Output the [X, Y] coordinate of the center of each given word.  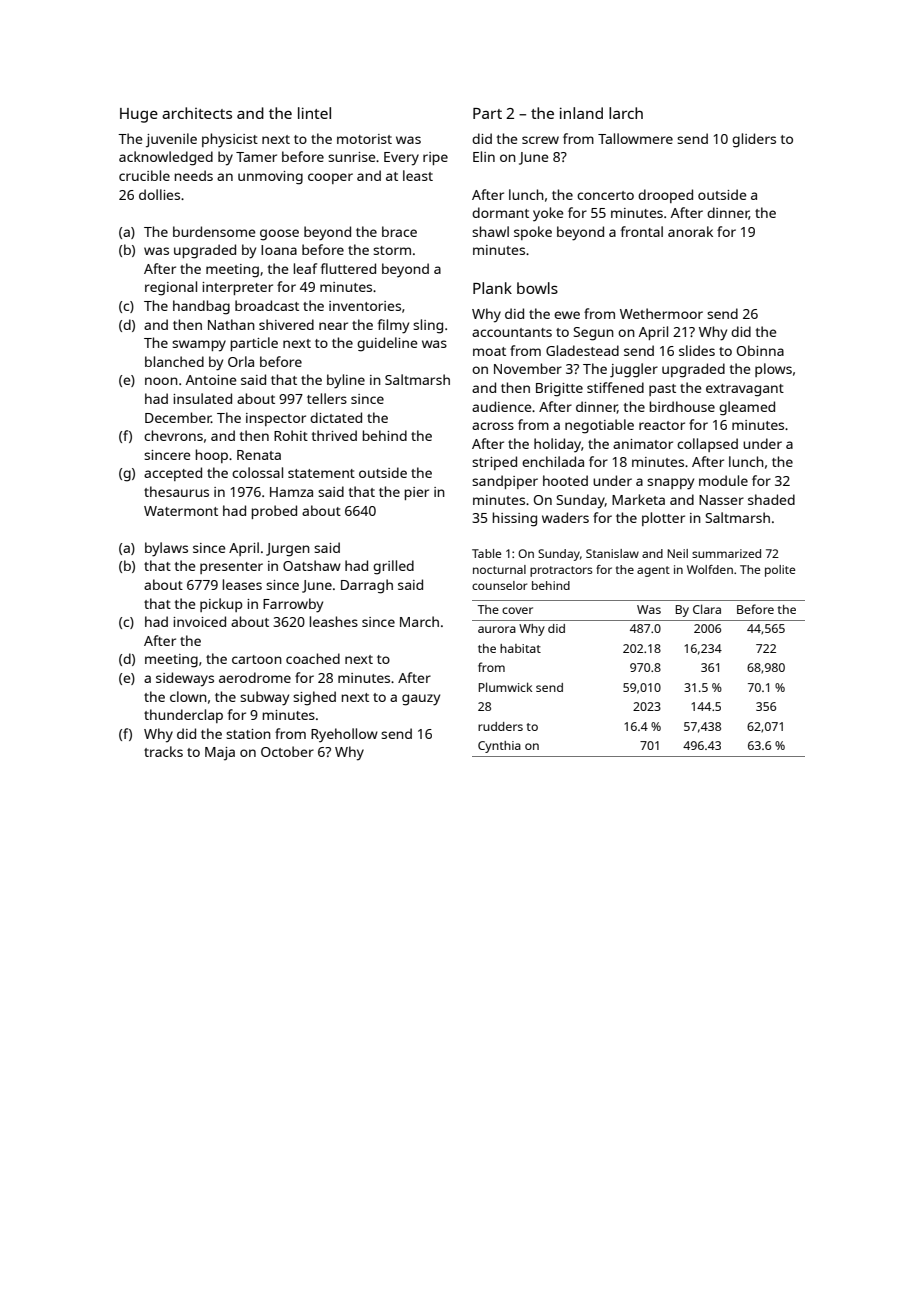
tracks [163, 751]
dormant [500, 212]
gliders [754, 140]
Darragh [367, 586]
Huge [139, 115]
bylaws [166, 549]
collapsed [707, 445]
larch [626, 113]
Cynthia [499, 747]
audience [502, 406]
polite [780, 571]
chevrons [173, 435]
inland [581, 113]
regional [171, 288]
